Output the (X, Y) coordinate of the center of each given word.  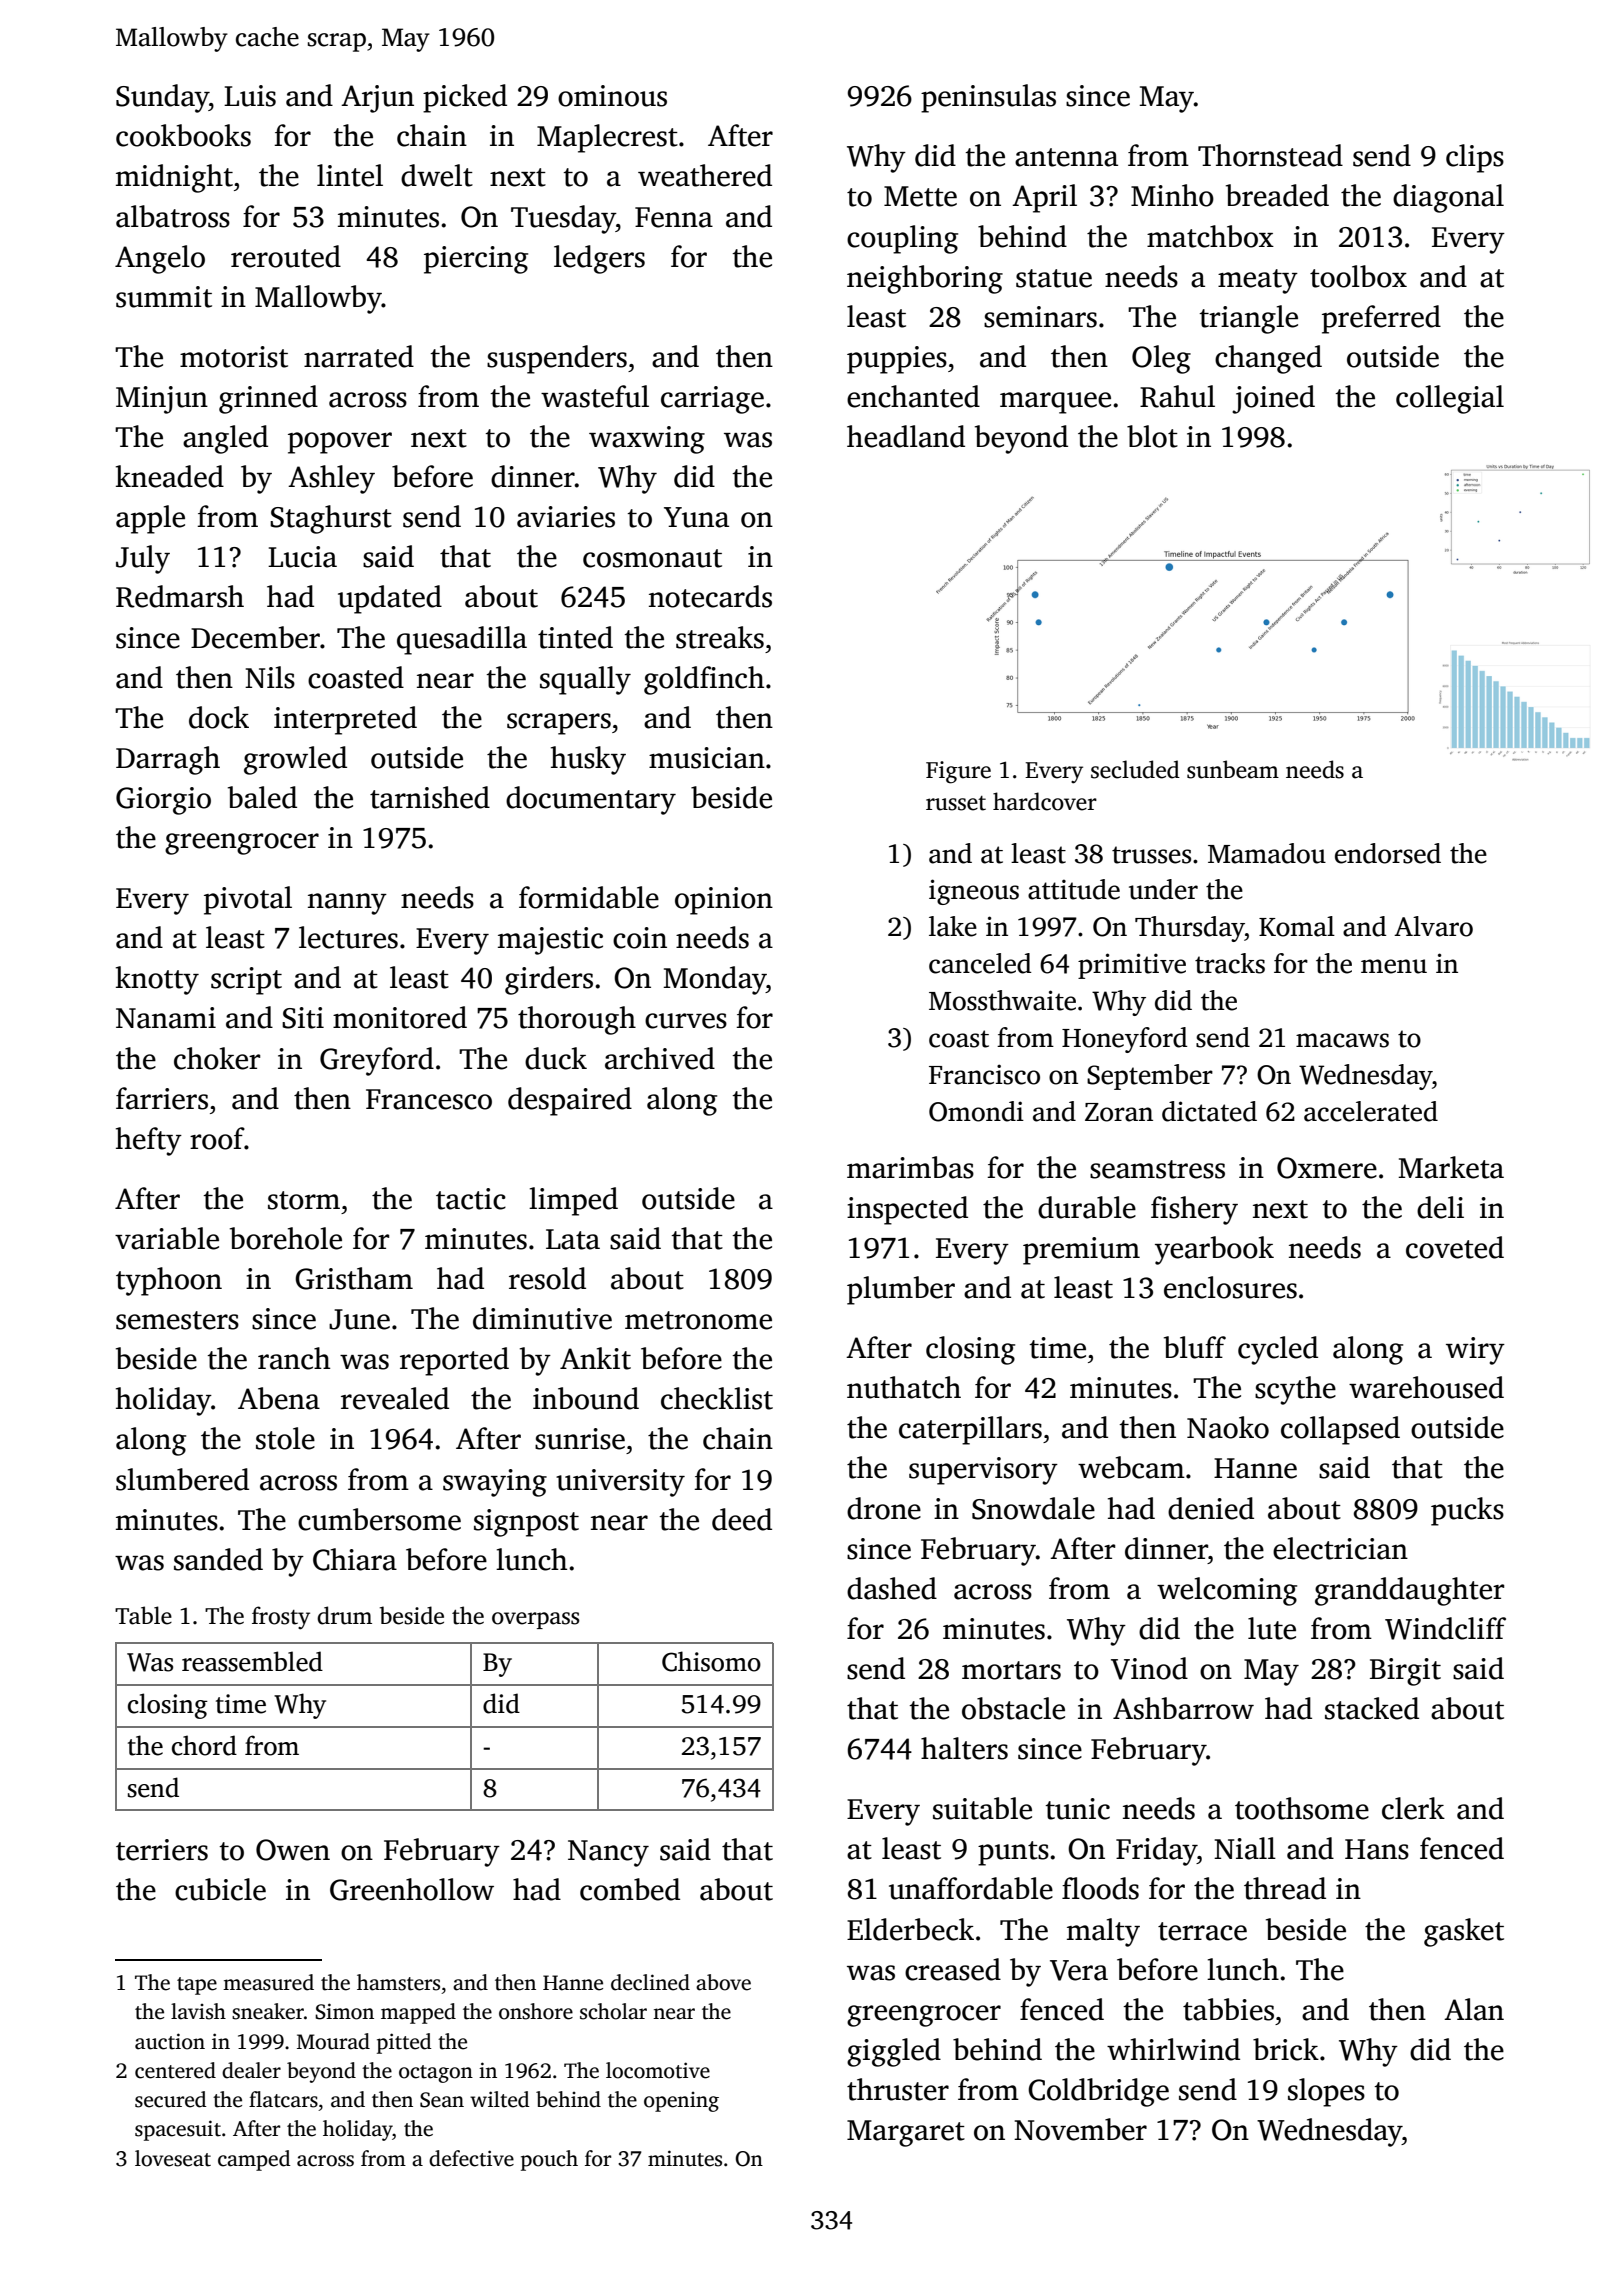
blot (1152, 436)
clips (1475, 158)
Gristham (354, 1278)
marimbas (910, 1167)
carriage (712, 400)
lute (1272, 1628)
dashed (892, 1588)
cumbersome (379, 1519)
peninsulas (988, 98)
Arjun (377, 99)
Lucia (302, 557)
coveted (1455, 1247)
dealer (251, 2070)
